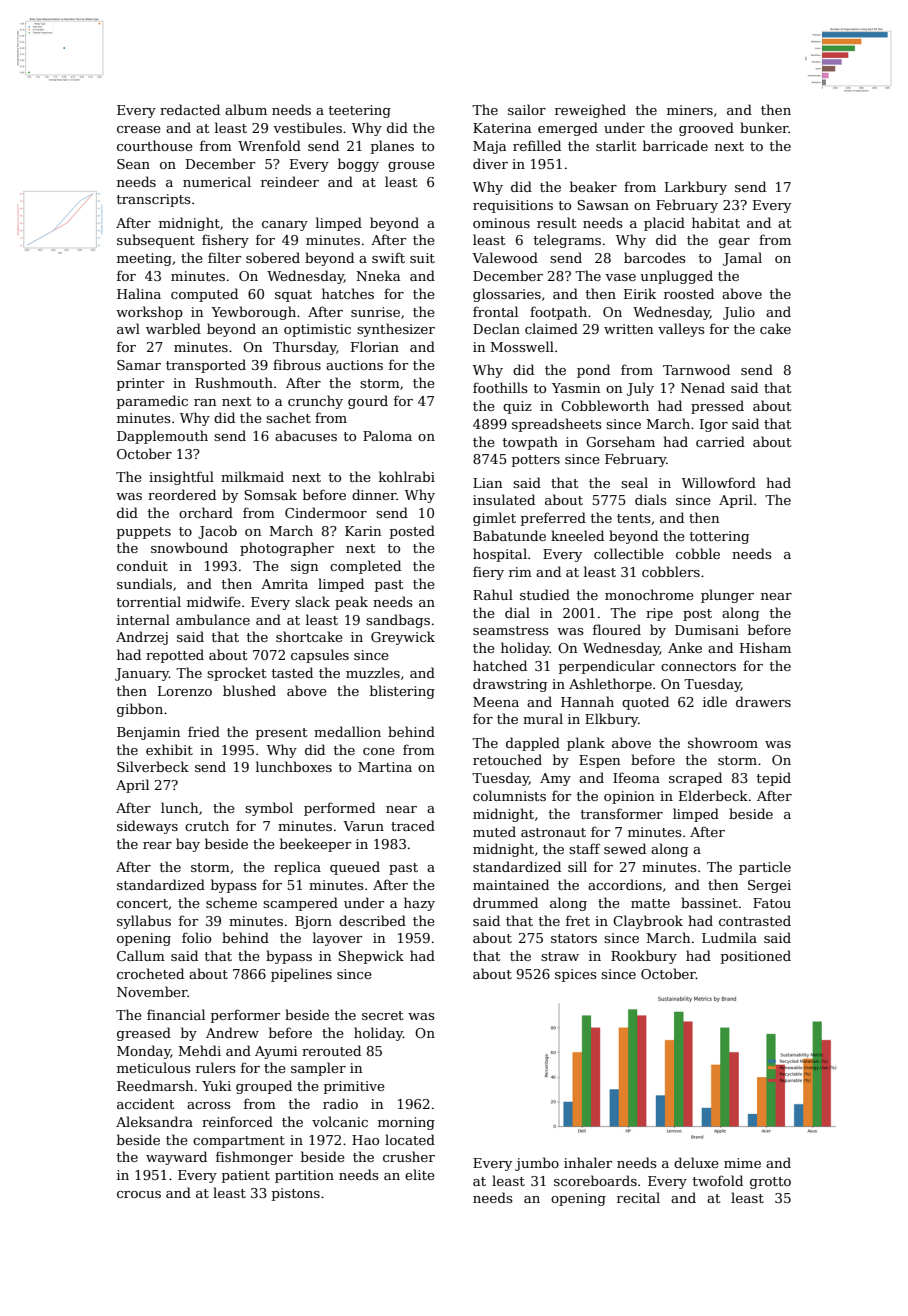 The image size is (908, 1316). Describe the element at coordinates (296, 1194) in the screenshot. I see `pistons` at that location.
